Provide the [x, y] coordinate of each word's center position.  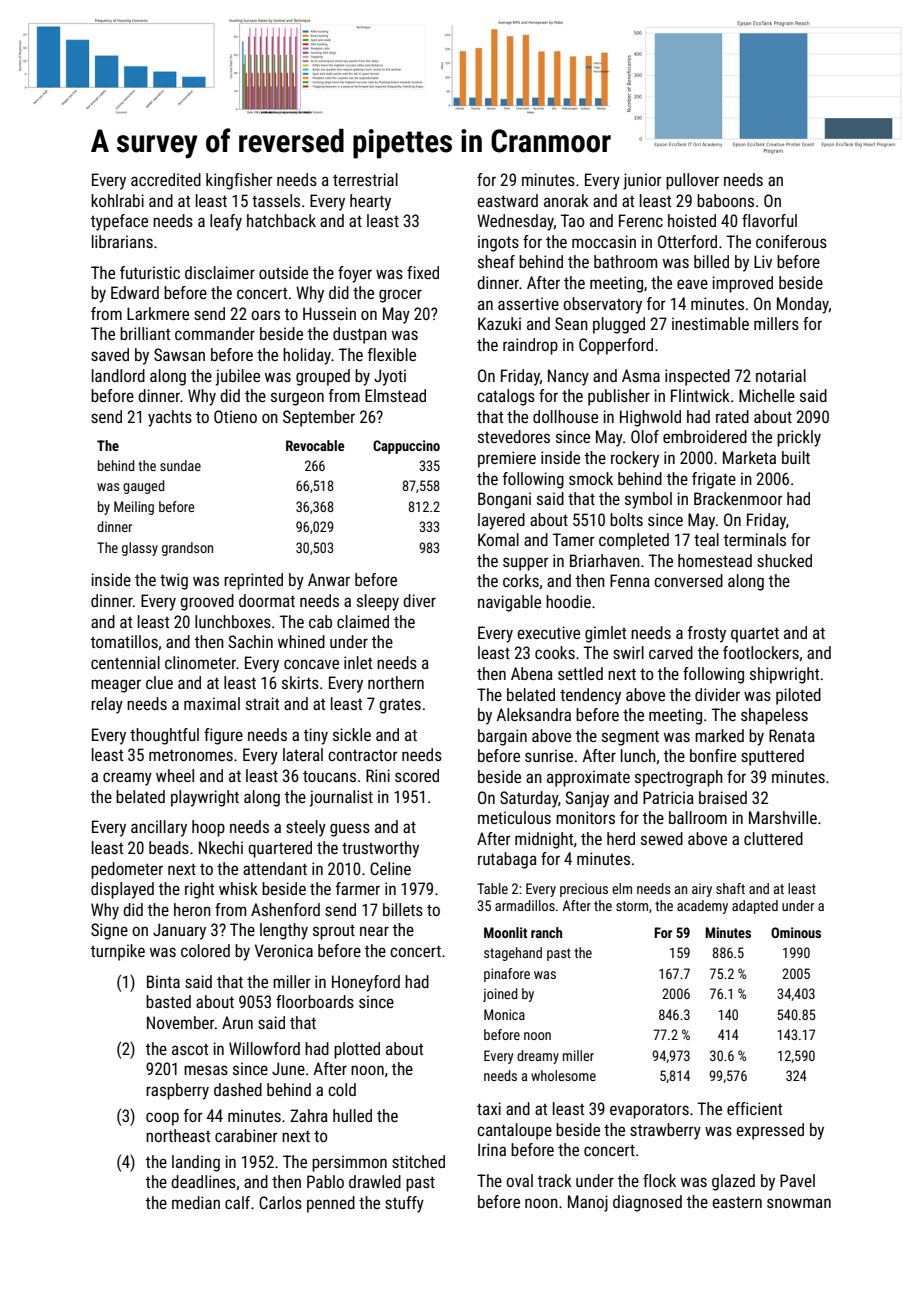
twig [174, 581]
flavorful [769, 220]
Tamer [573, 539]
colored [205, 950]
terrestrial [365, 179]
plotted [357, 1050]
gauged [144, 487]
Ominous [796, 932]
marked [719, 735]
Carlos [280, 1202]
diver [419, 600]
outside [283, 272]
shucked [784, 560]
